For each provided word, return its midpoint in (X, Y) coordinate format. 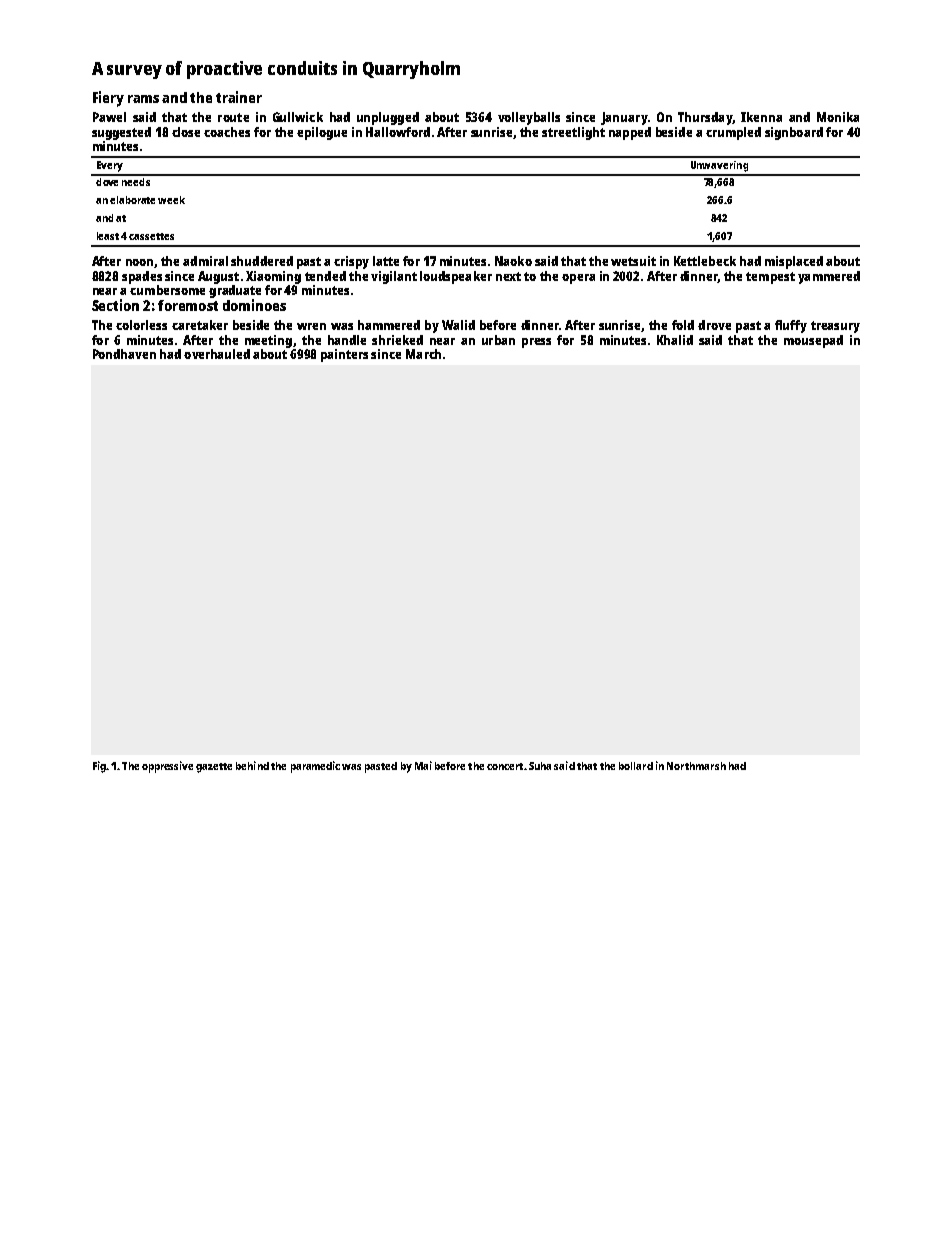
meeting (268, 341)
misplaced (794, 262)
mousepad (813, 341)
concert (505, 766)
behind (252, 765)
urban (498, 340)
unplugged (388, 118)
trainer (239, 97)
